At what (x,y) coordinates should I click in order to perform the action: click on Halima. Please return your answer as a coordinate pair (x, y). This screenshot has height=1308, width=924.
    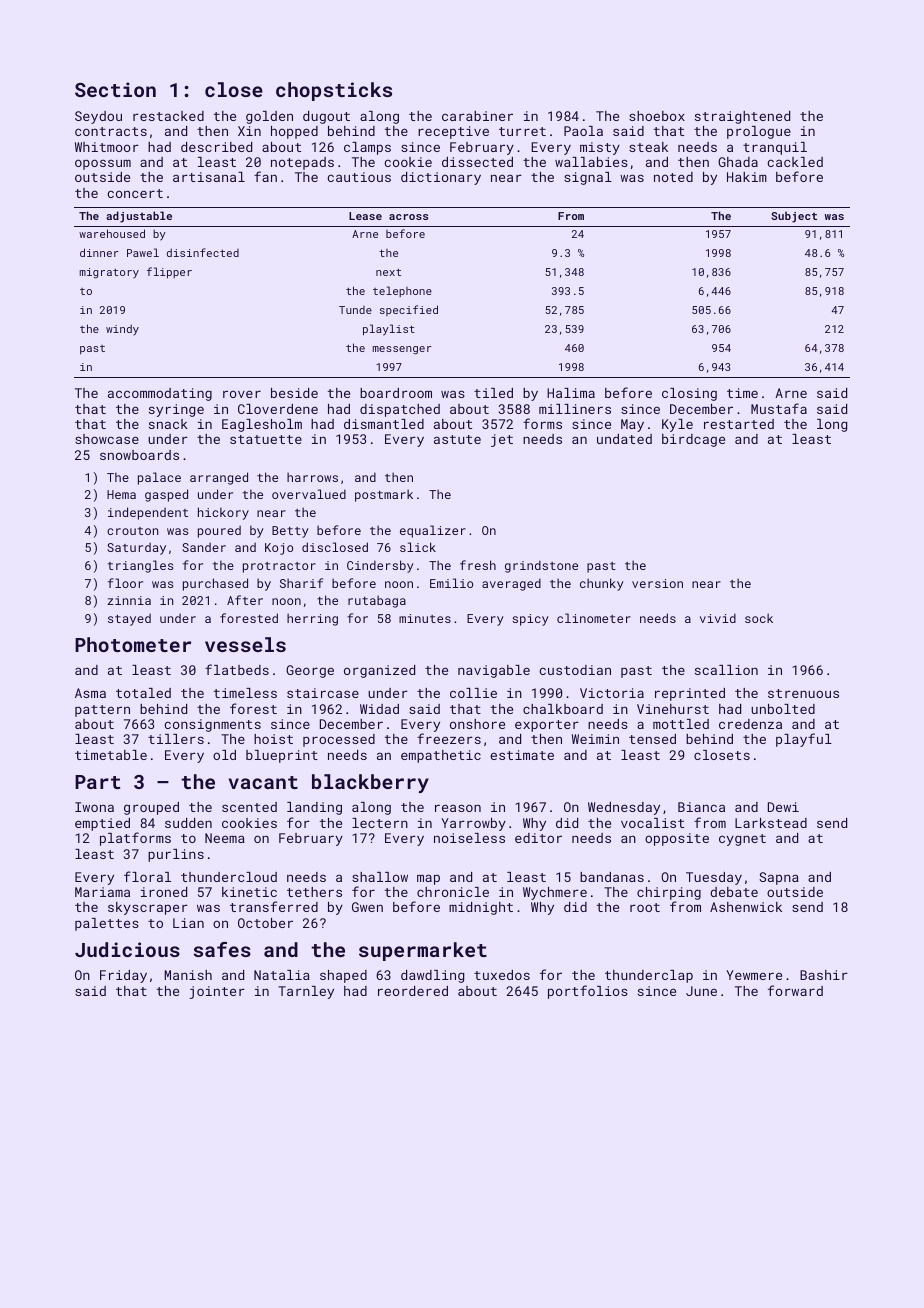
    Looking at the image, I should click on (571, 393).
